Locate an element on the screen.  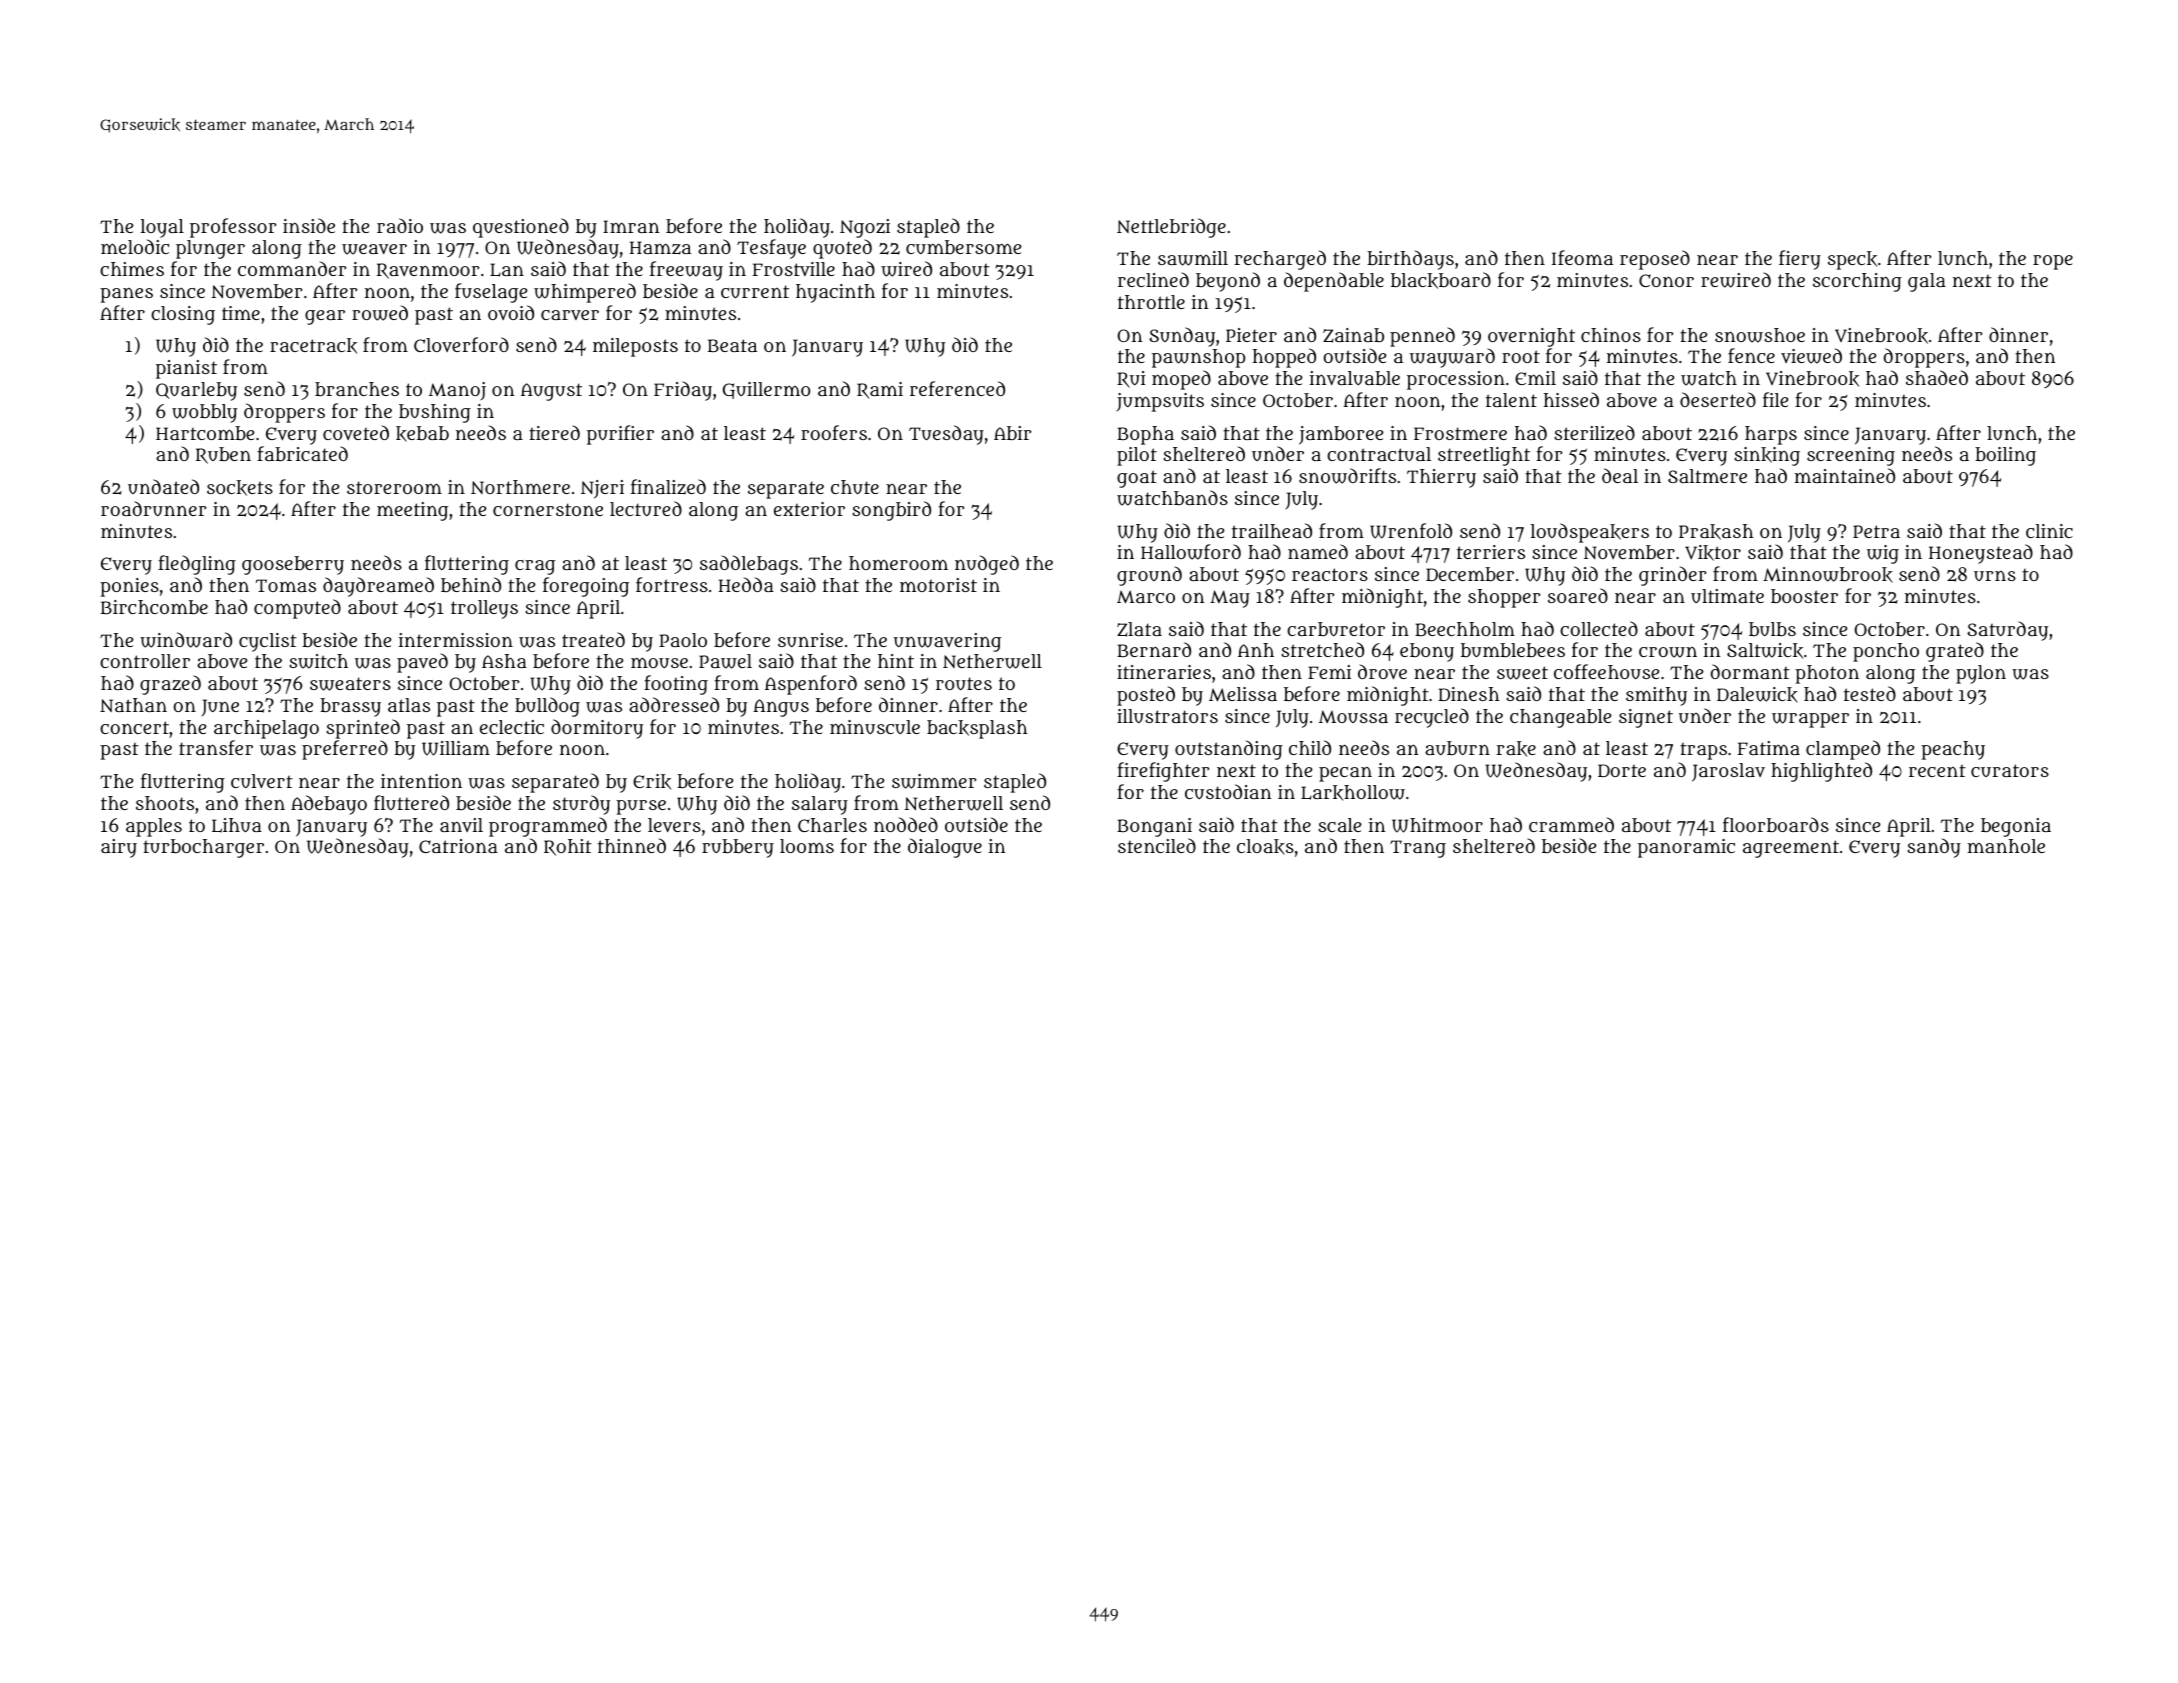
brassy is located at coordinates (350, 707).
